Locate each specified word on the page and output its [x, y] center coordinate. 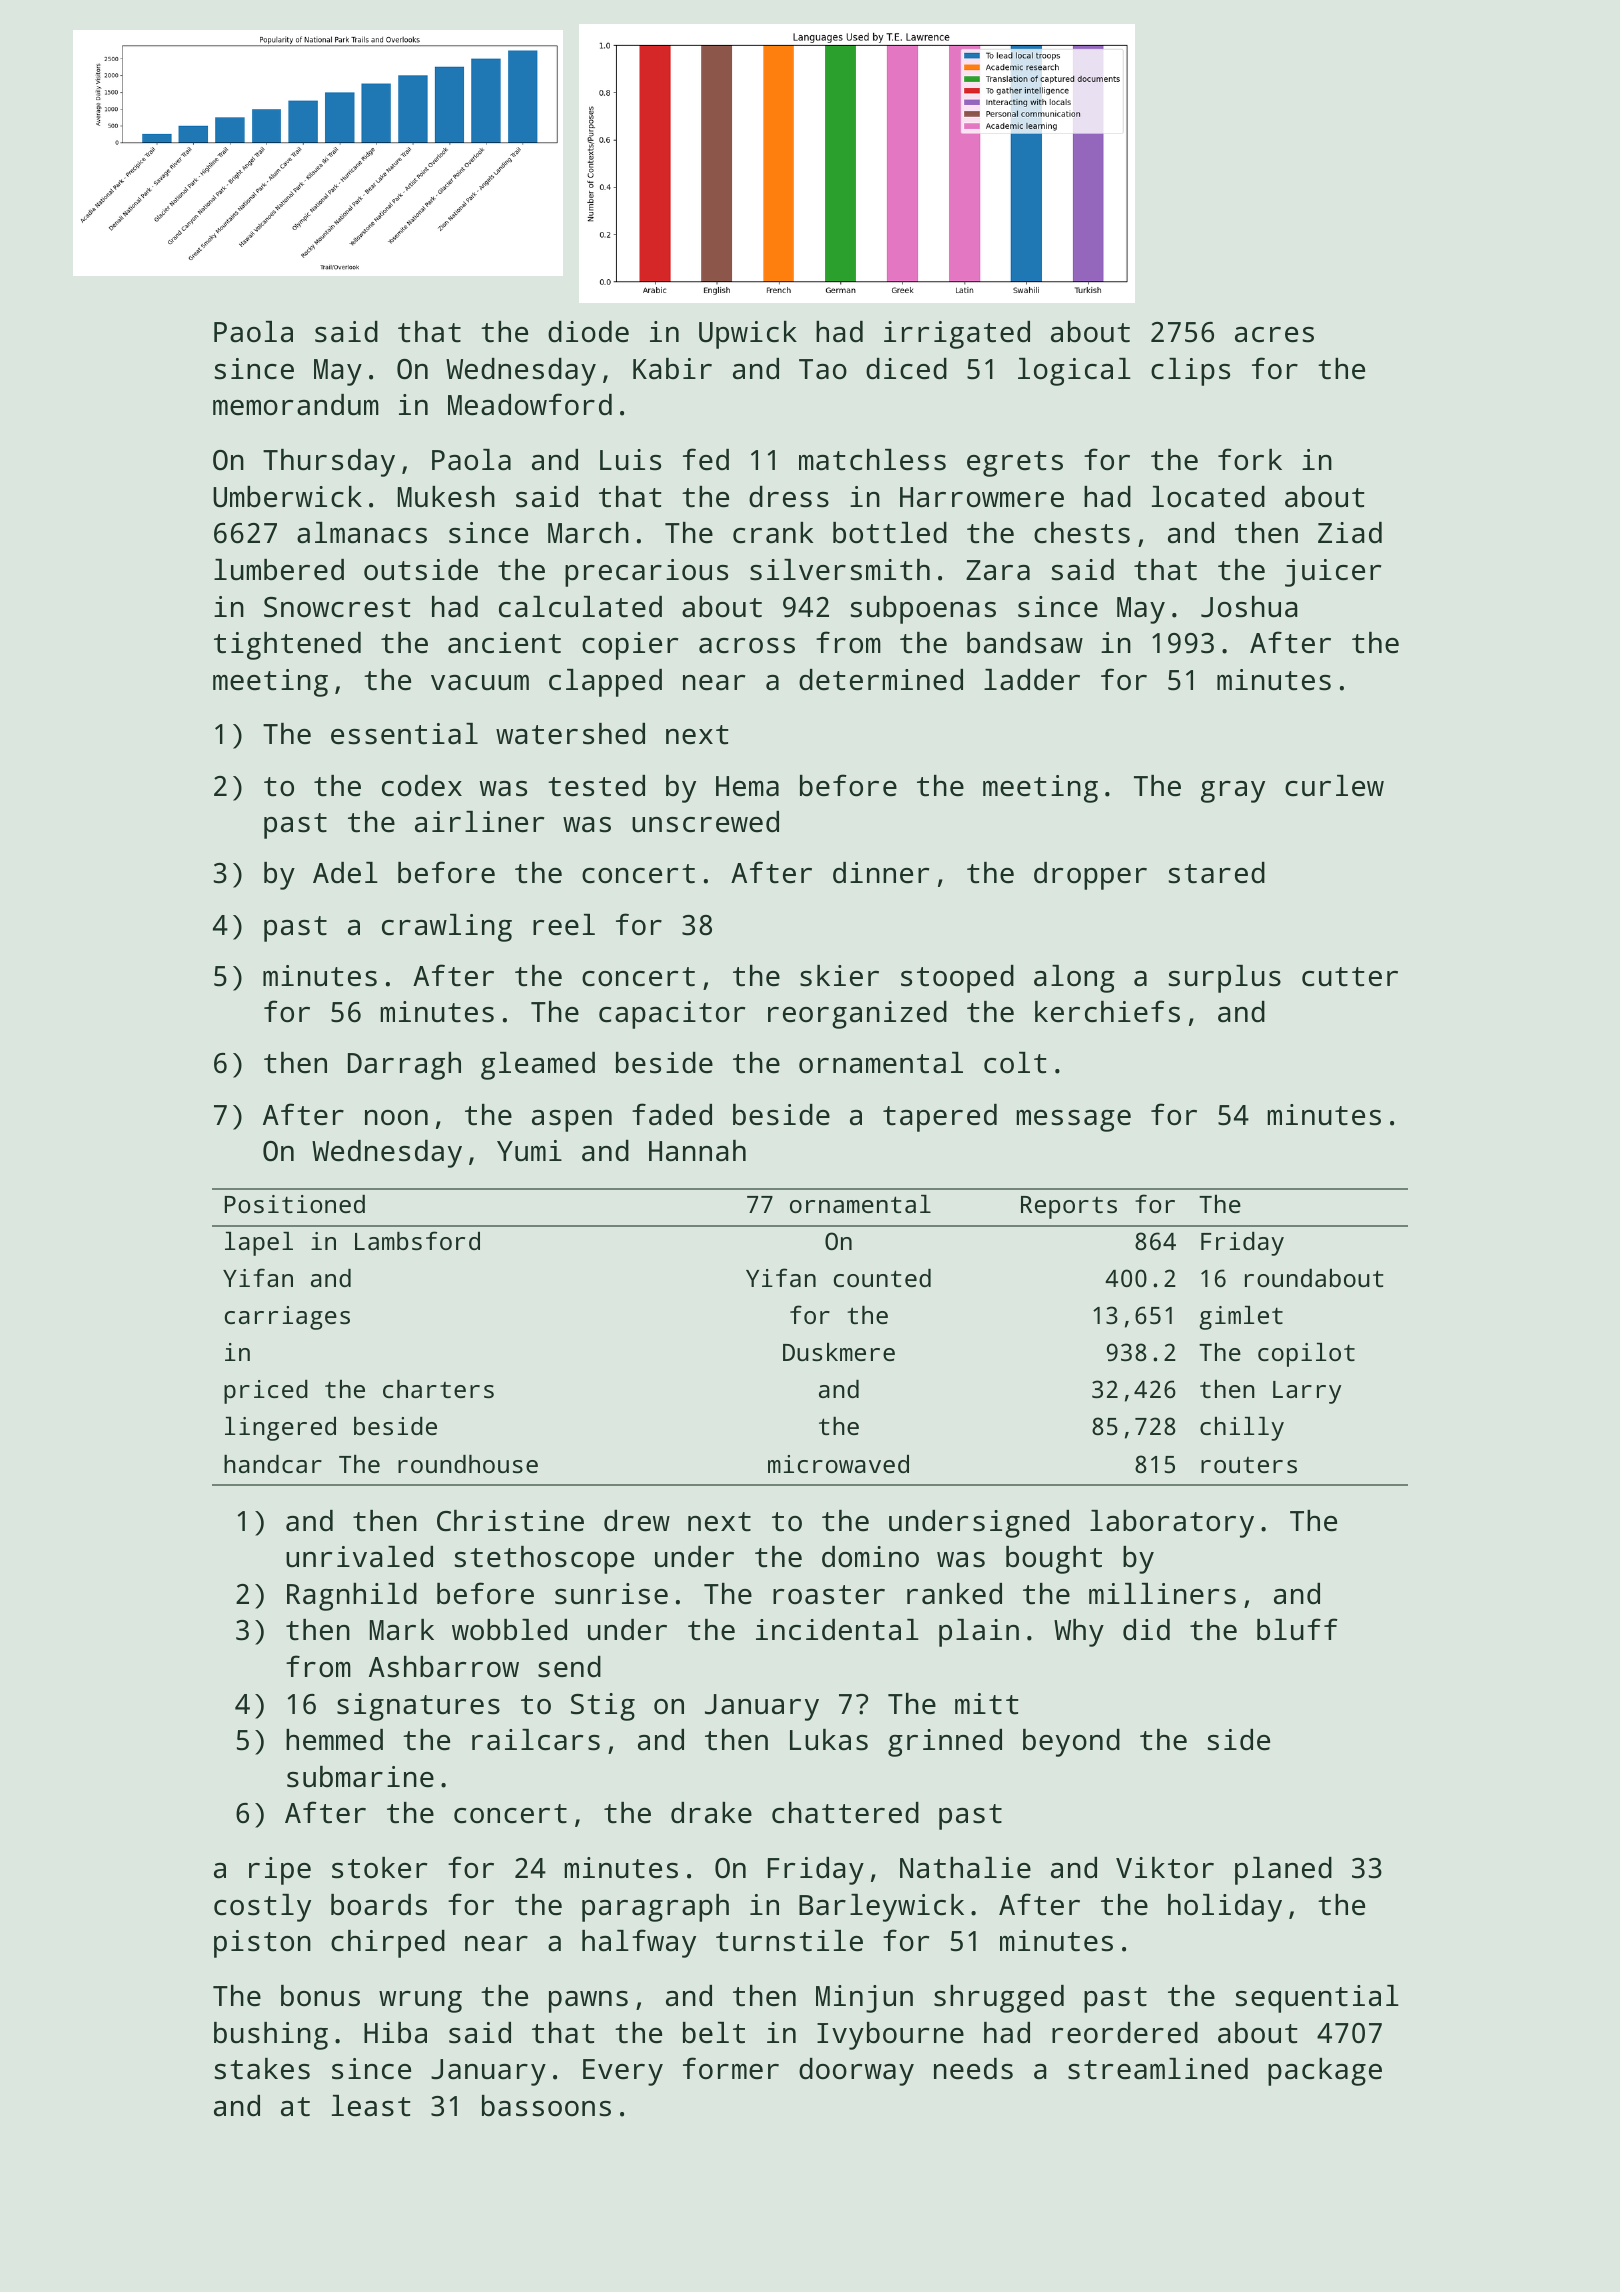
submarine [360, 1777]
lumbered [279, 570]
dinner [881, 873]
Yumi [529, 1151]
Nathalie [965, 1868]
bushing [271, 2036]
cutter [1350, 977]
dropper [1090, 876]
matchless [872, 460]
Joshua [1249, 607]
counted [882, 1278]
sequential [1317, 1999]
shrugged [999, 1999]
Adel [345, 873]
